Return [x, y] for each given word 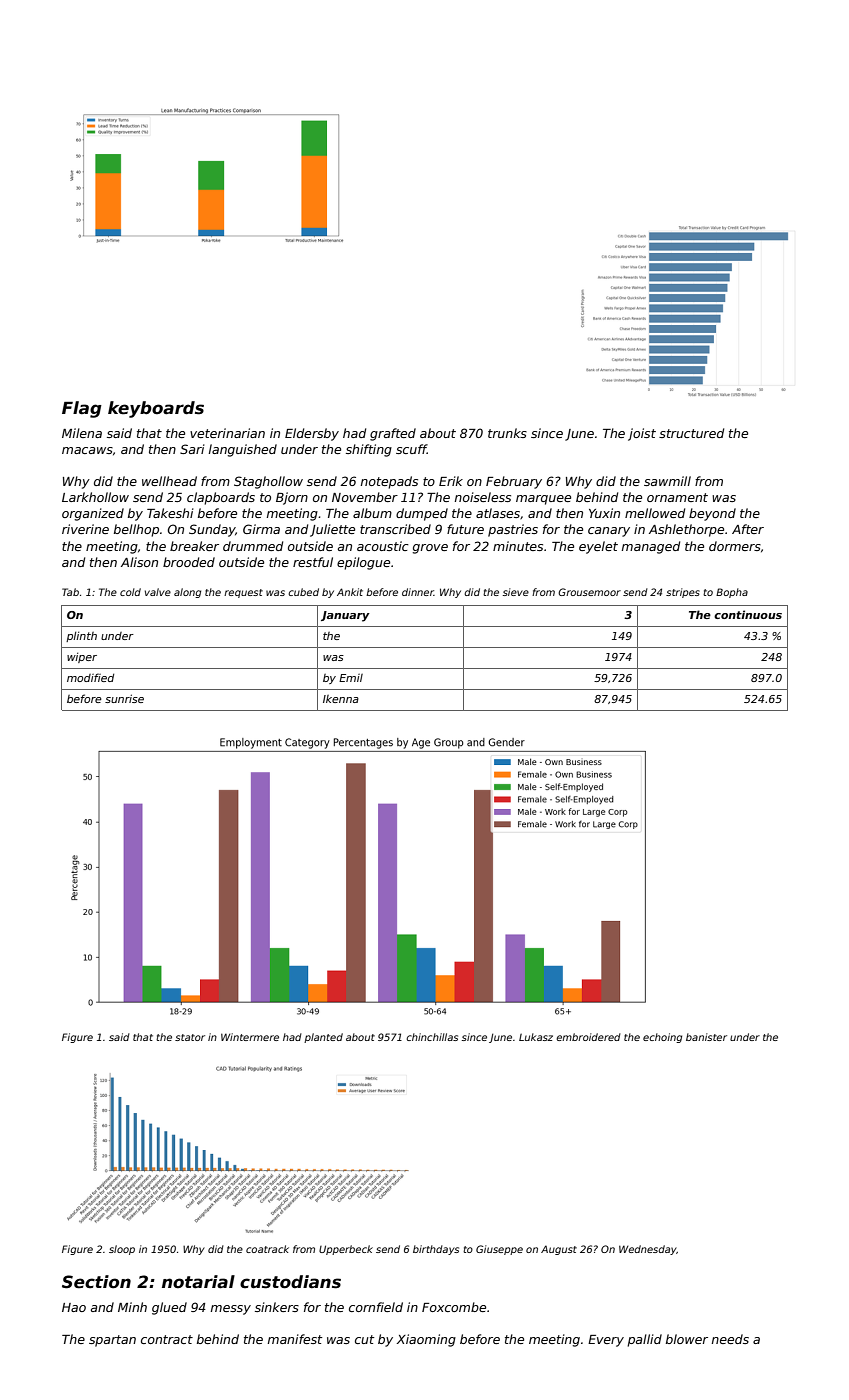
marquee [543, 500]
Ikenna [341, 699]
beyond [712, 514]
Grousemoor [589, 592]
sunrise [124, 698]
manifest [295, 1339]
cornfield [376, 1307]
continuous [748, 614]
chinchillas [432, 1037]
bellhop [136, 530]
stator [190, 1037]
